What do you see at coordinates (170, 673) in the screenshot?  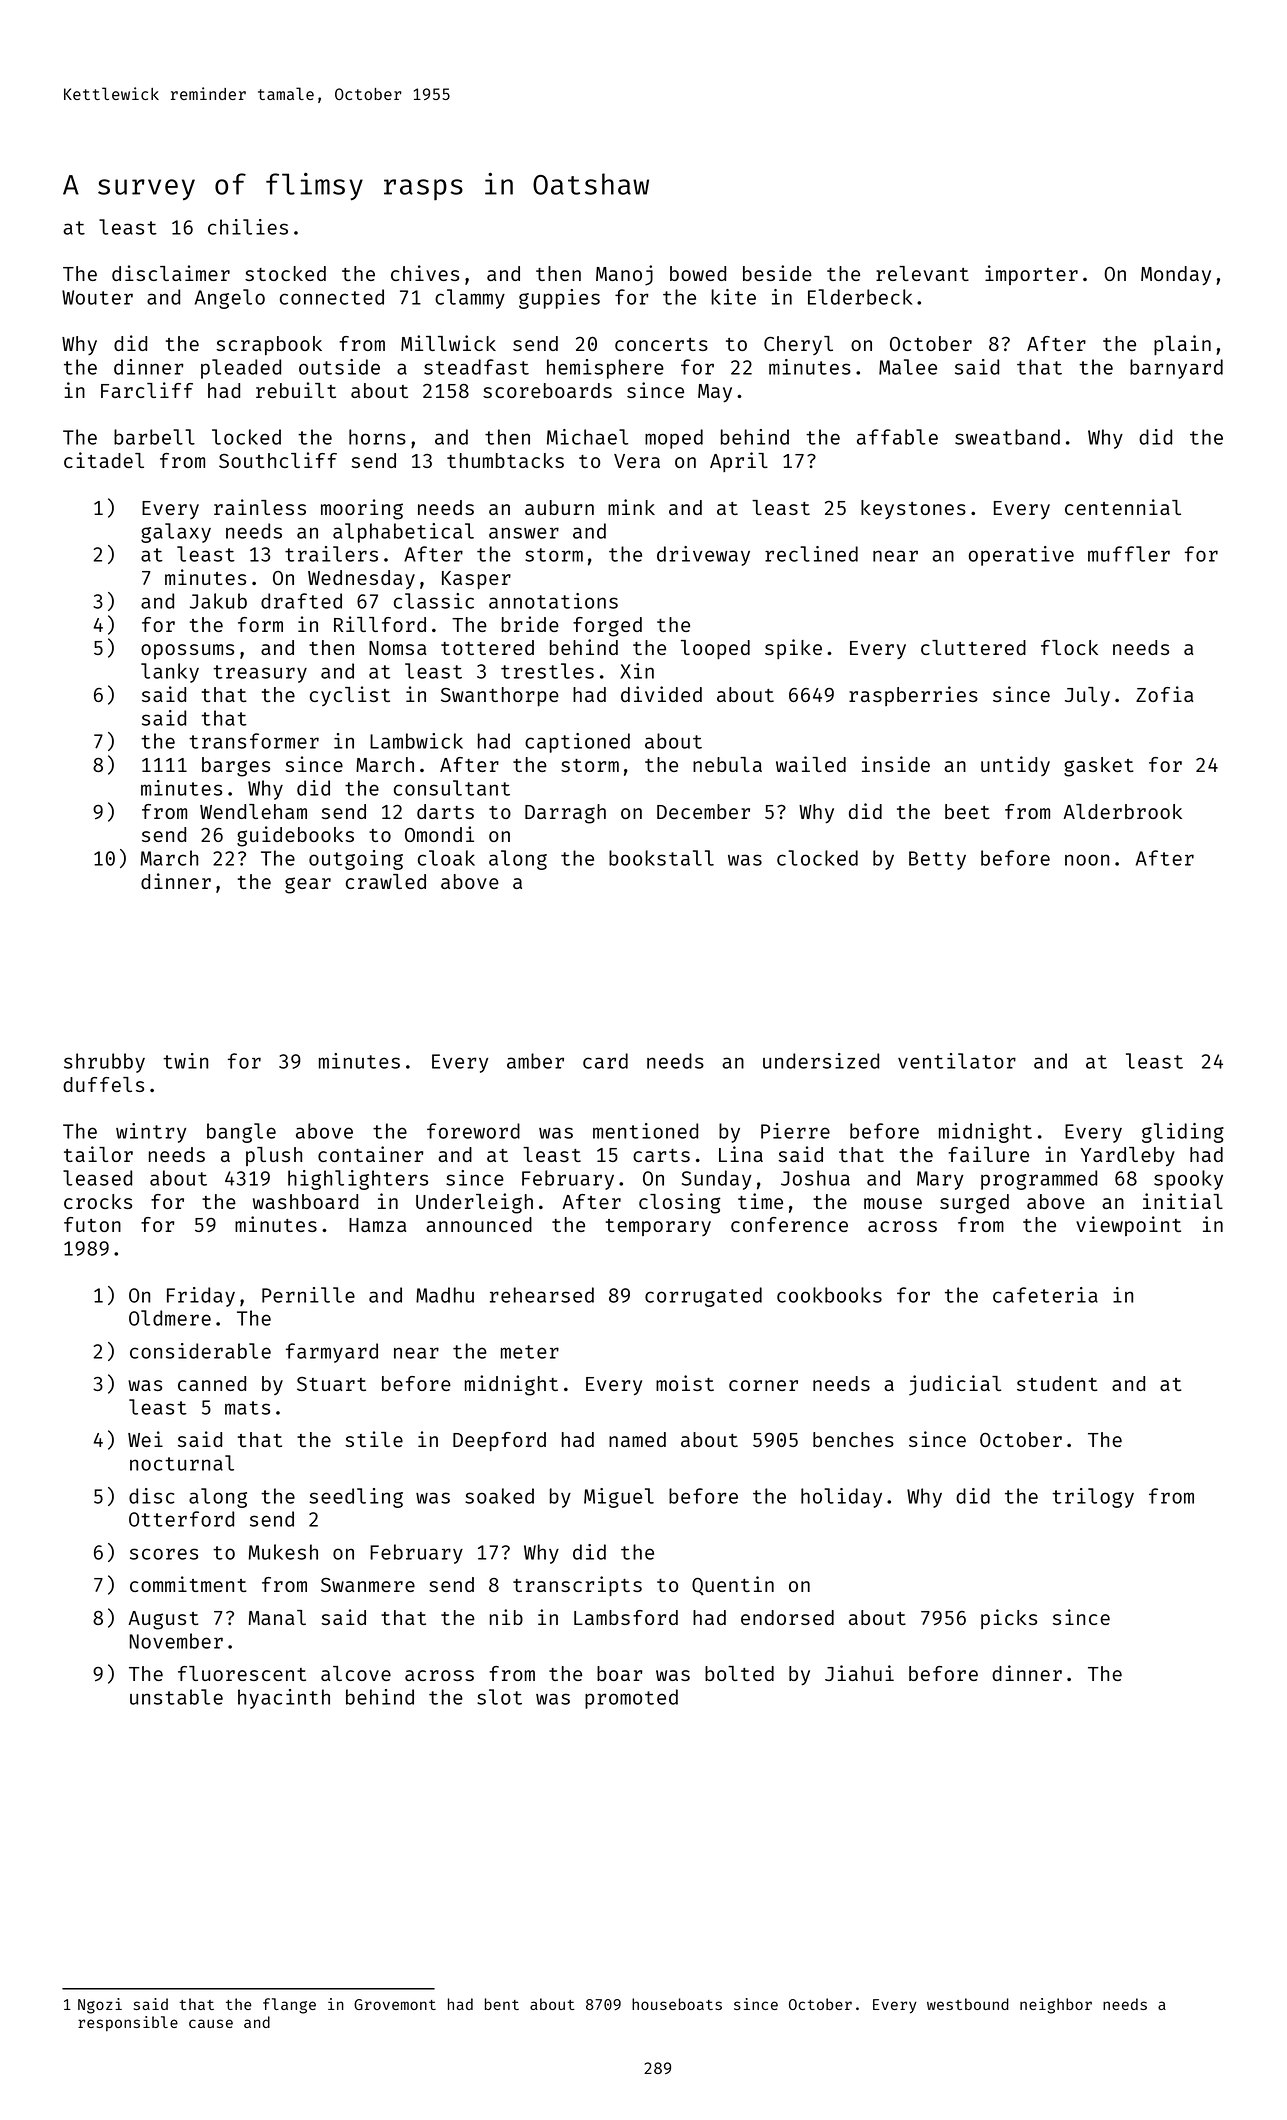 I see `lanky` at bounding box center [170, 673].
